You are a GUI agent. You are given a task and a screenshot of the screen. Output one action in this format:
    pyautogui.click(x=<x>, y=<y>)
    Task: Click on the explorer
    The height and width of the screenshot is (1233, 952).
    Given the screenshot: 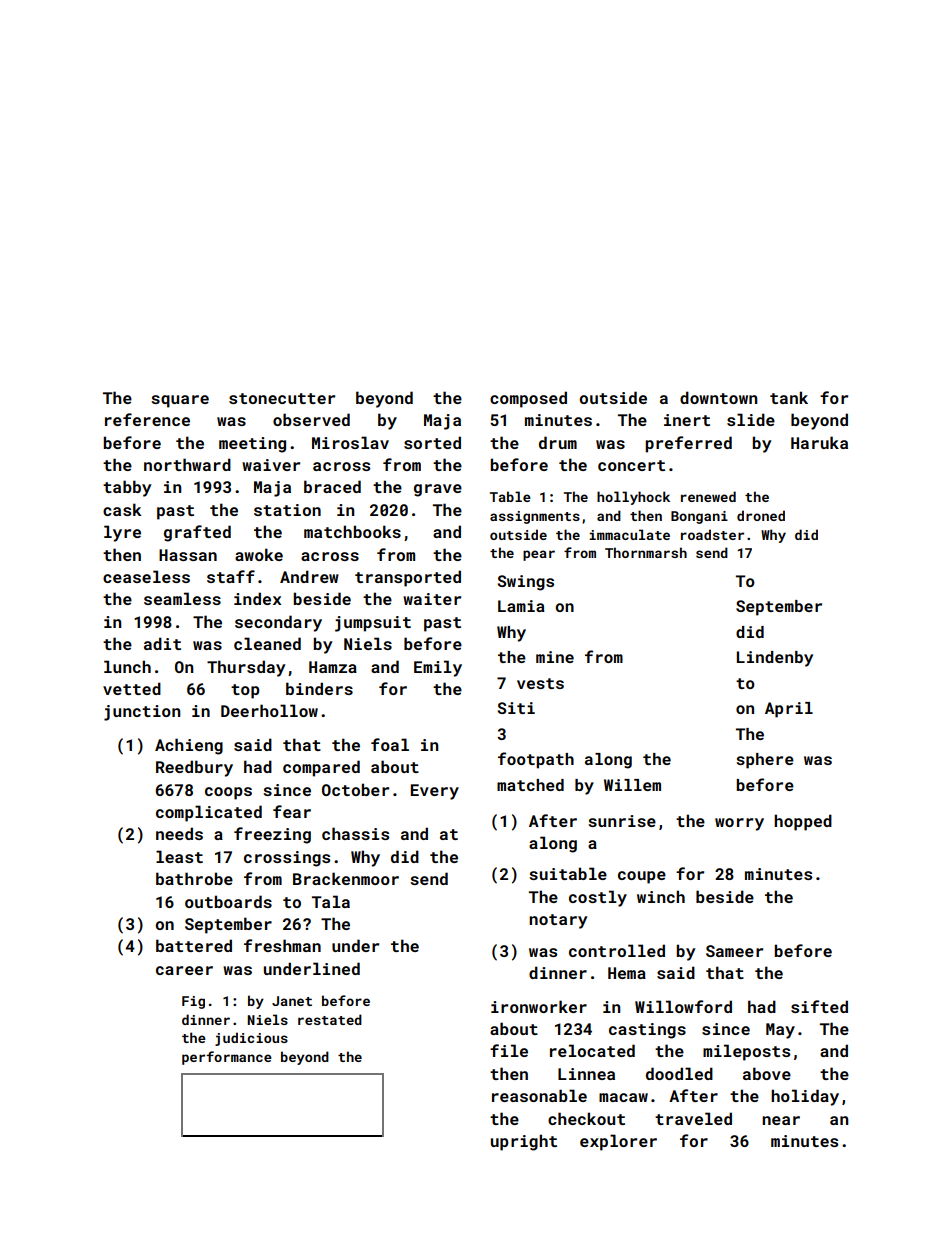 What is the action you would take?
    pyautogui.click(x=618, y=1142)
